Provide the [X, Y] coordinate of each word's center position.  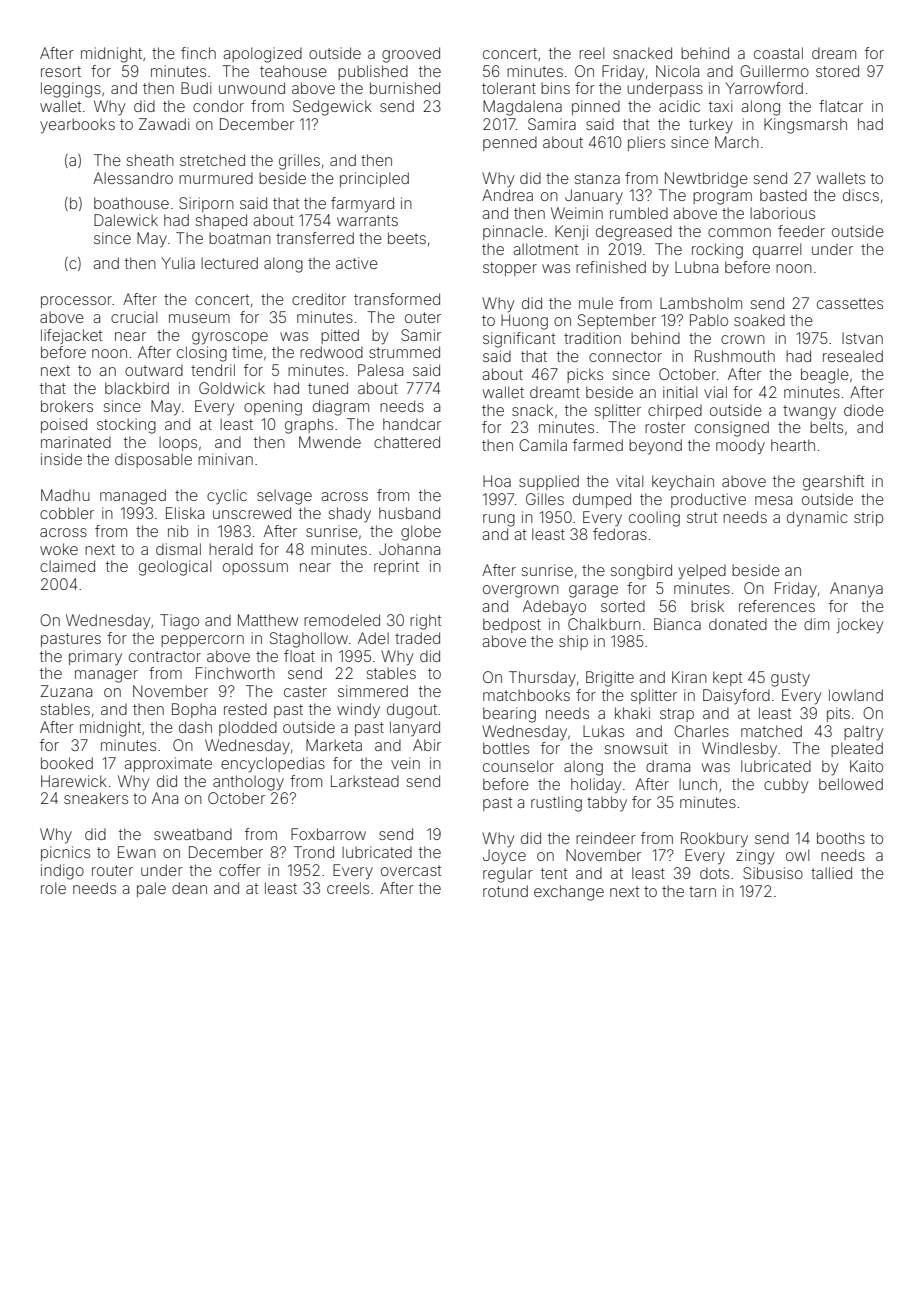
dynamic [817, 519]
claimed [67, 566]
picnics [65, 853]
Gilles [545, 499]
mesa [773, 500]
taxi [720, 106]
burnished [405, 88]
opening [273, 408]
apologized [262, 55]
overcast [411, 870]
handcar [412, 424]
